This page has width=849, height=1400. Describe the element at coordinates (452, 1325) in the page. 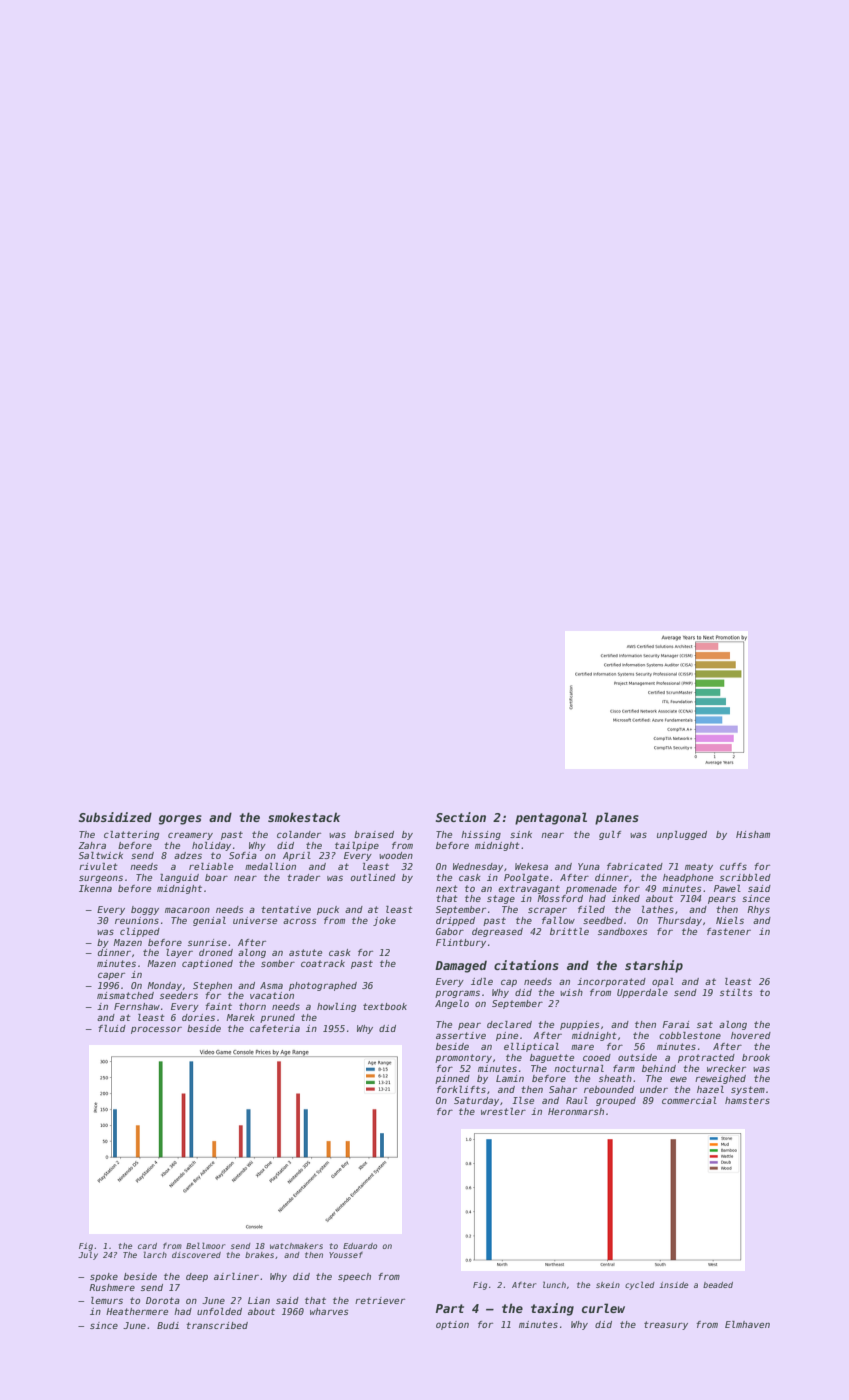

I see `option` at that location.
